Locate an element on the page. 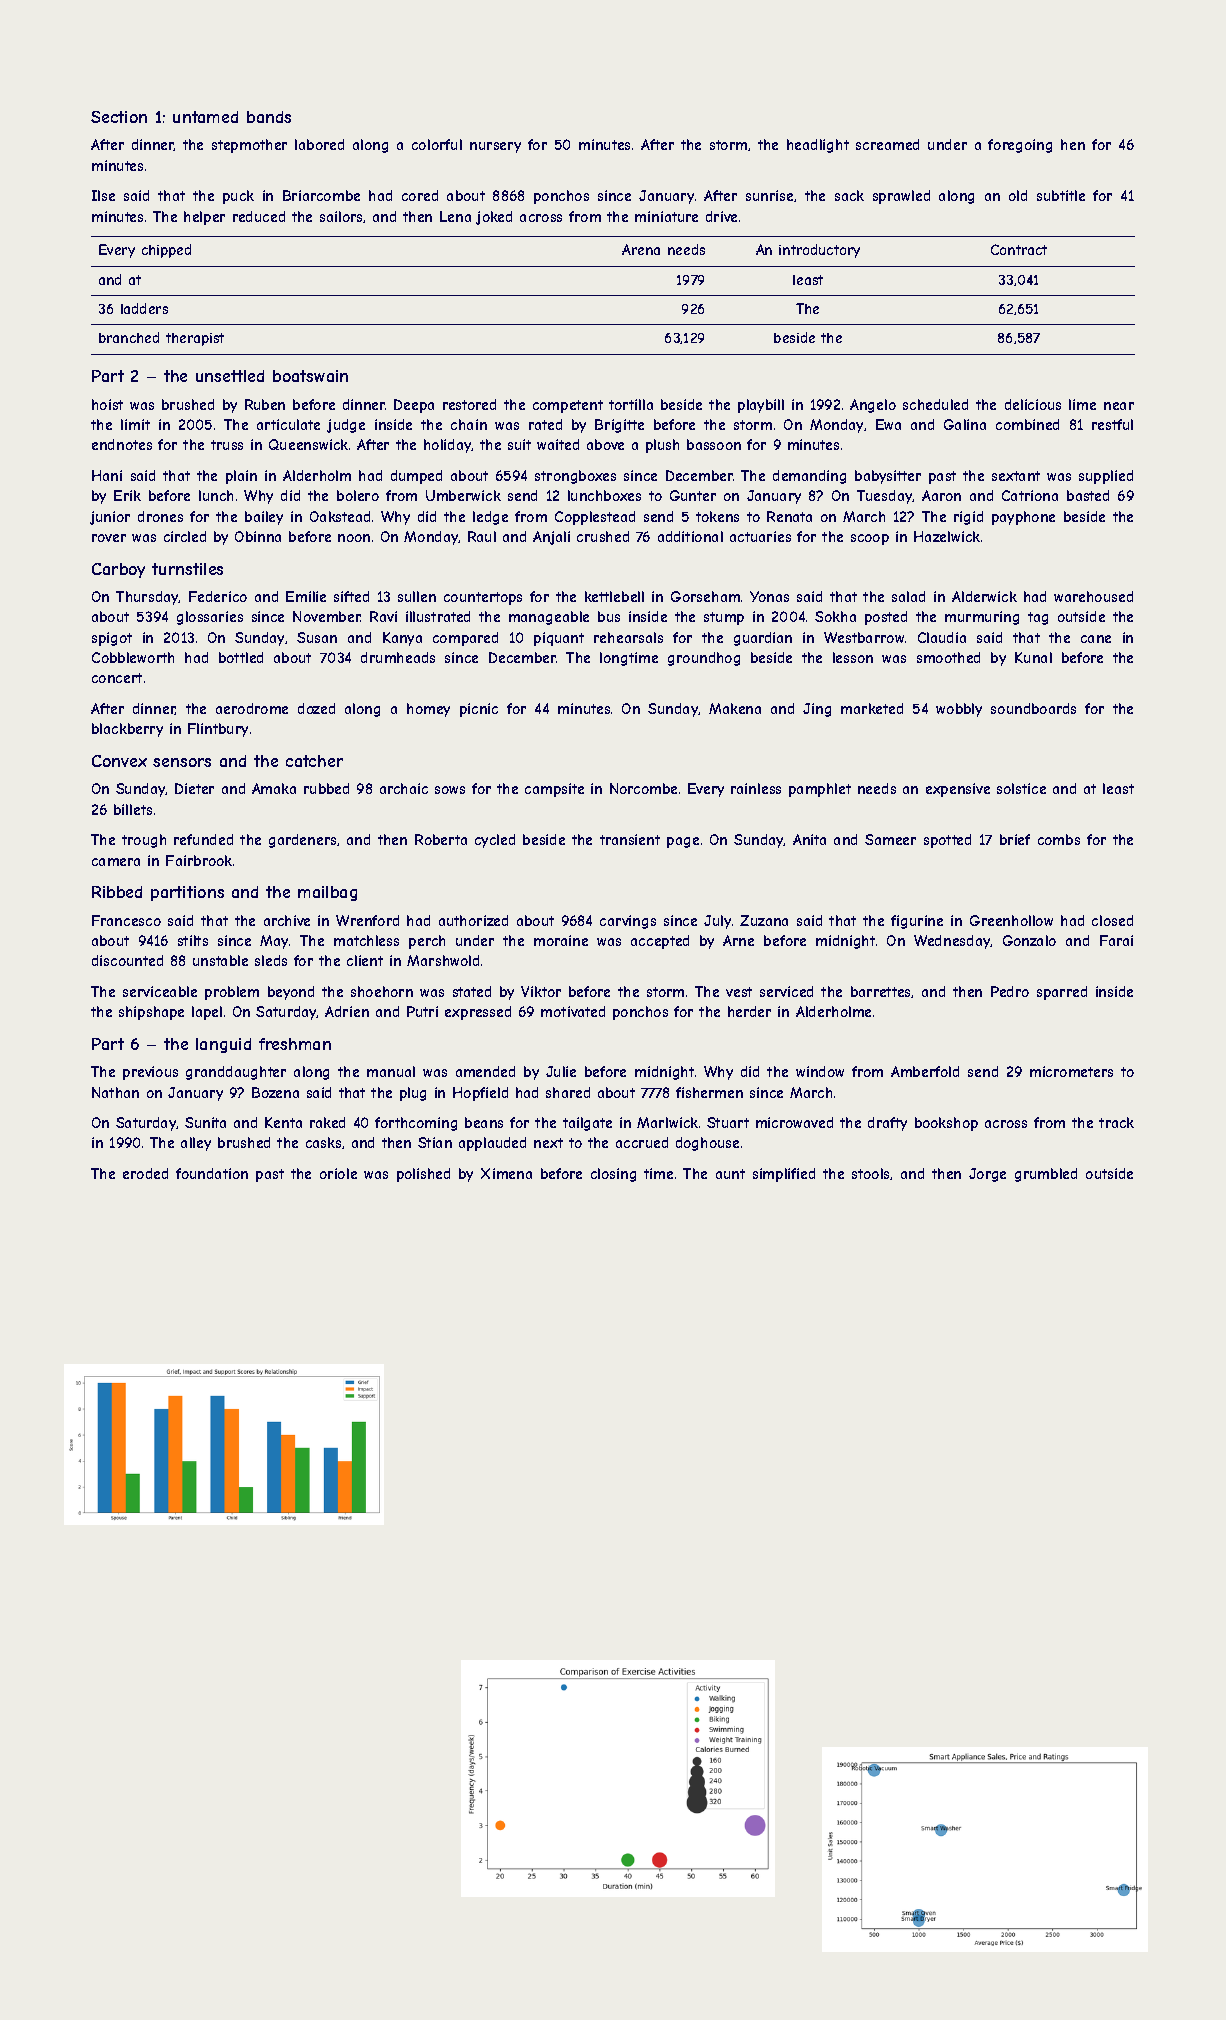  cane is located at coordinates (1096, 639).
